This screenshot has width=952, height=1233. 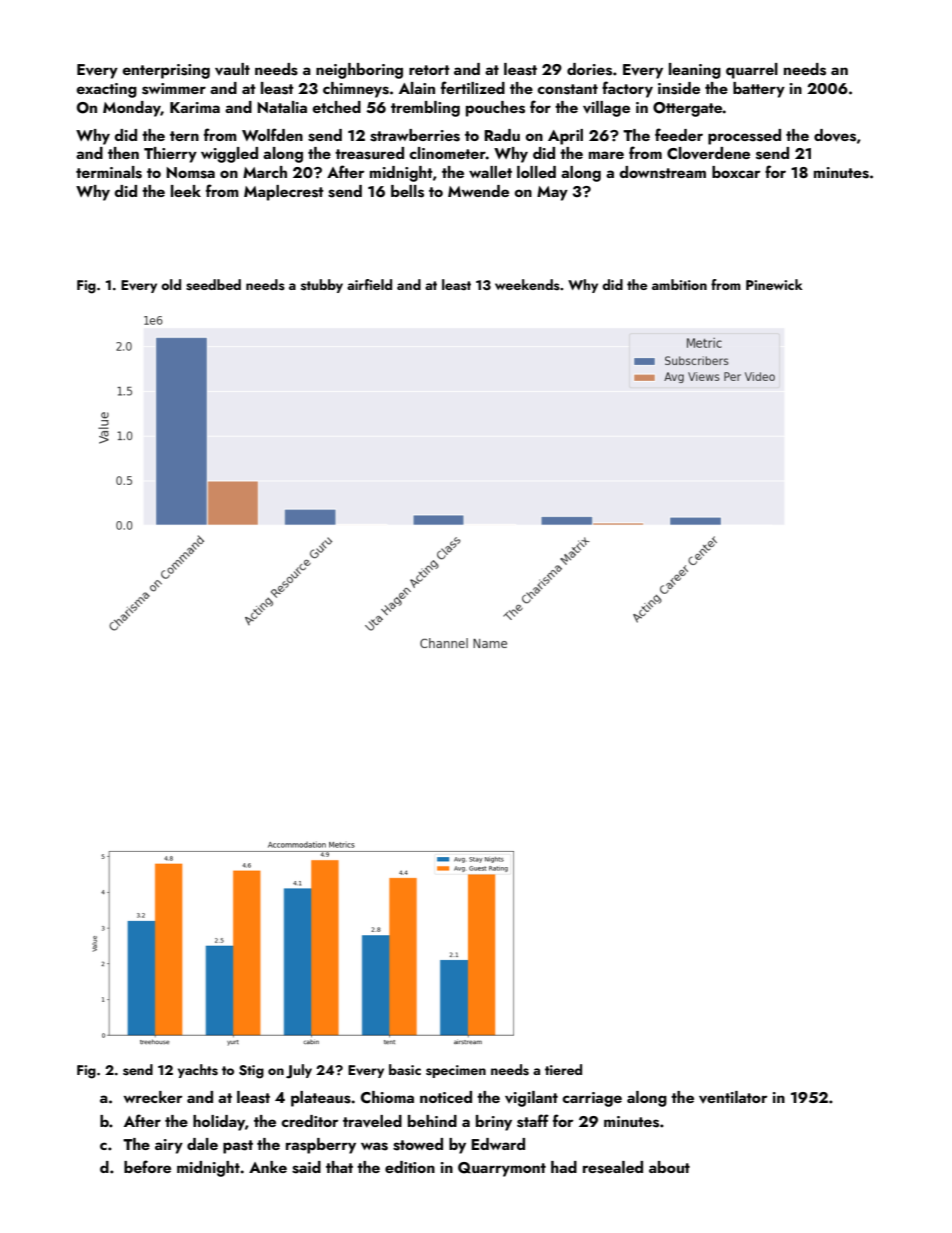 I want to click on Stig, so click(x=251, y=1072).
